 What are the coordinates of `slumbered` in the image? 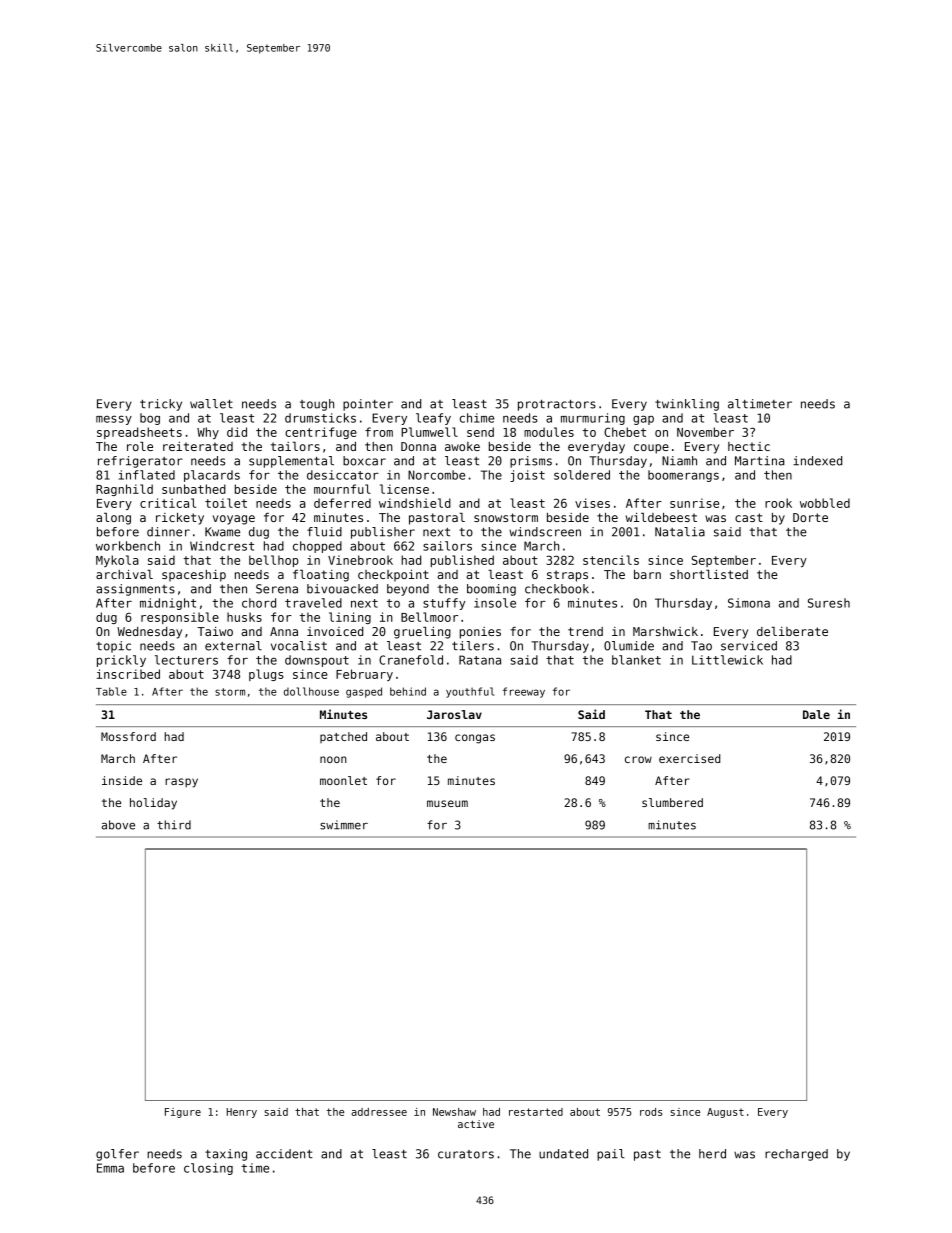 It's located at (672, 802).
